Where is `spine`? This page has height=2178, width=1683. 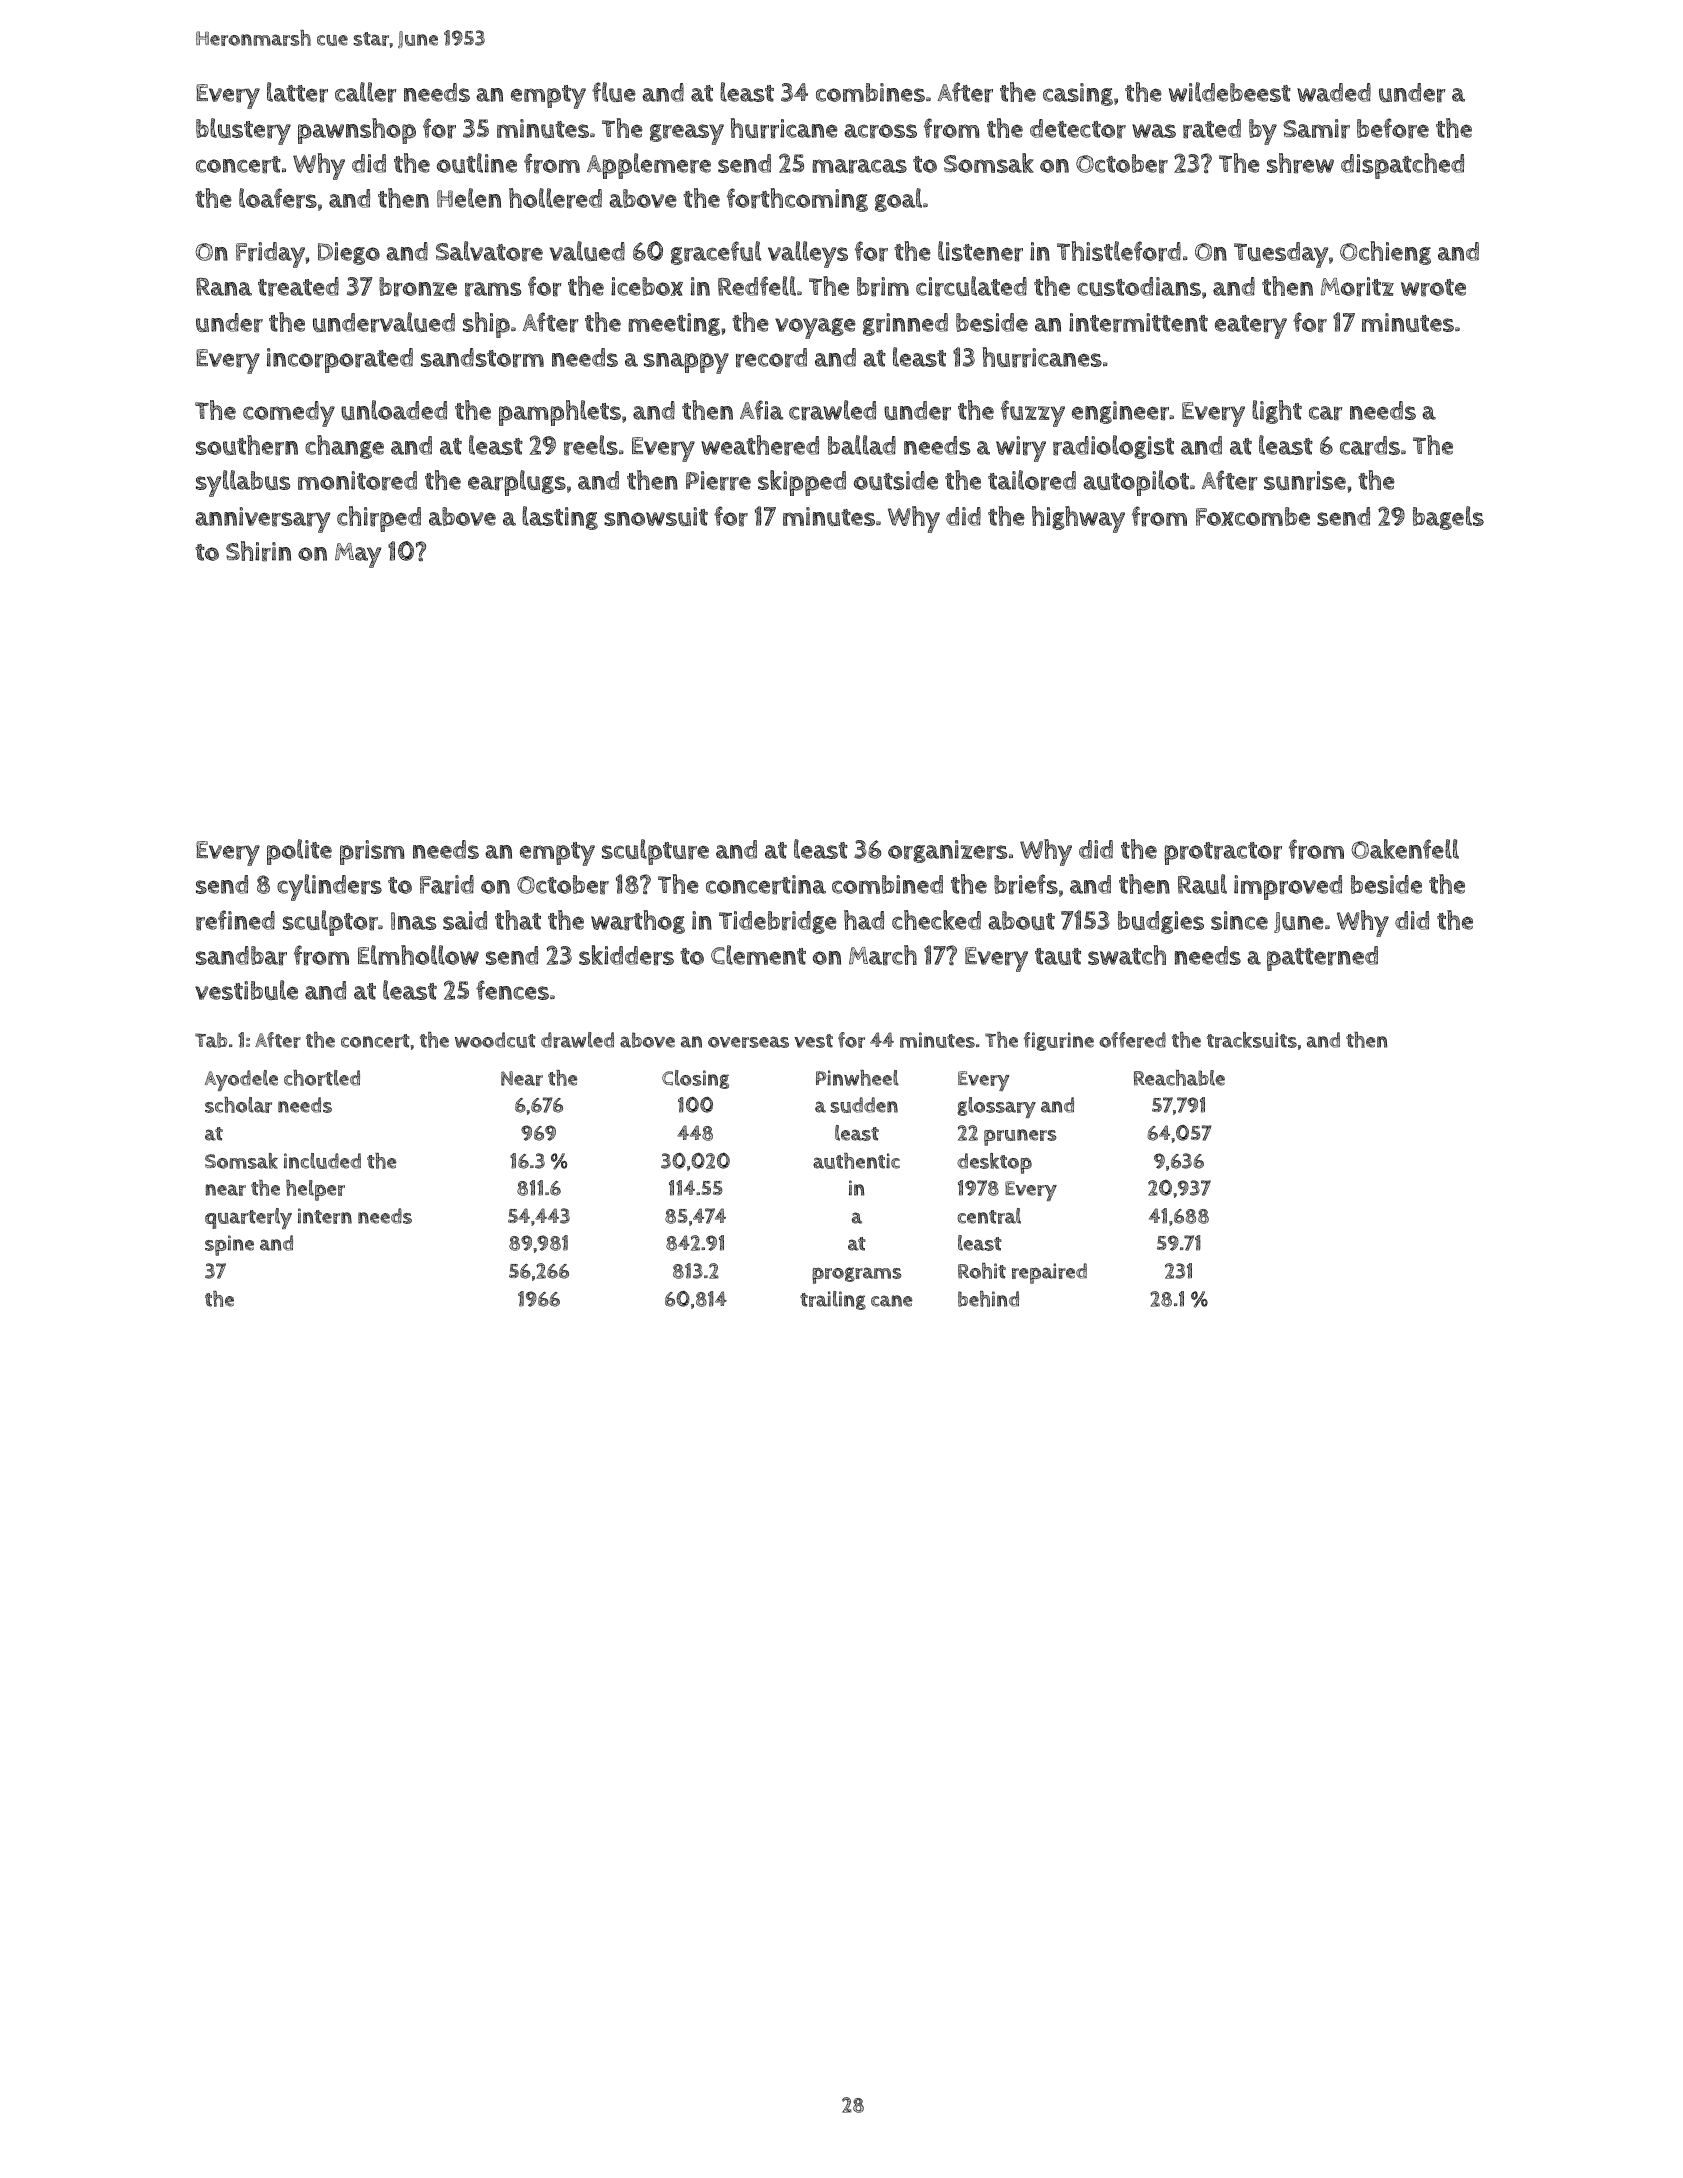
spine is located at coordinates (229, 1245).
